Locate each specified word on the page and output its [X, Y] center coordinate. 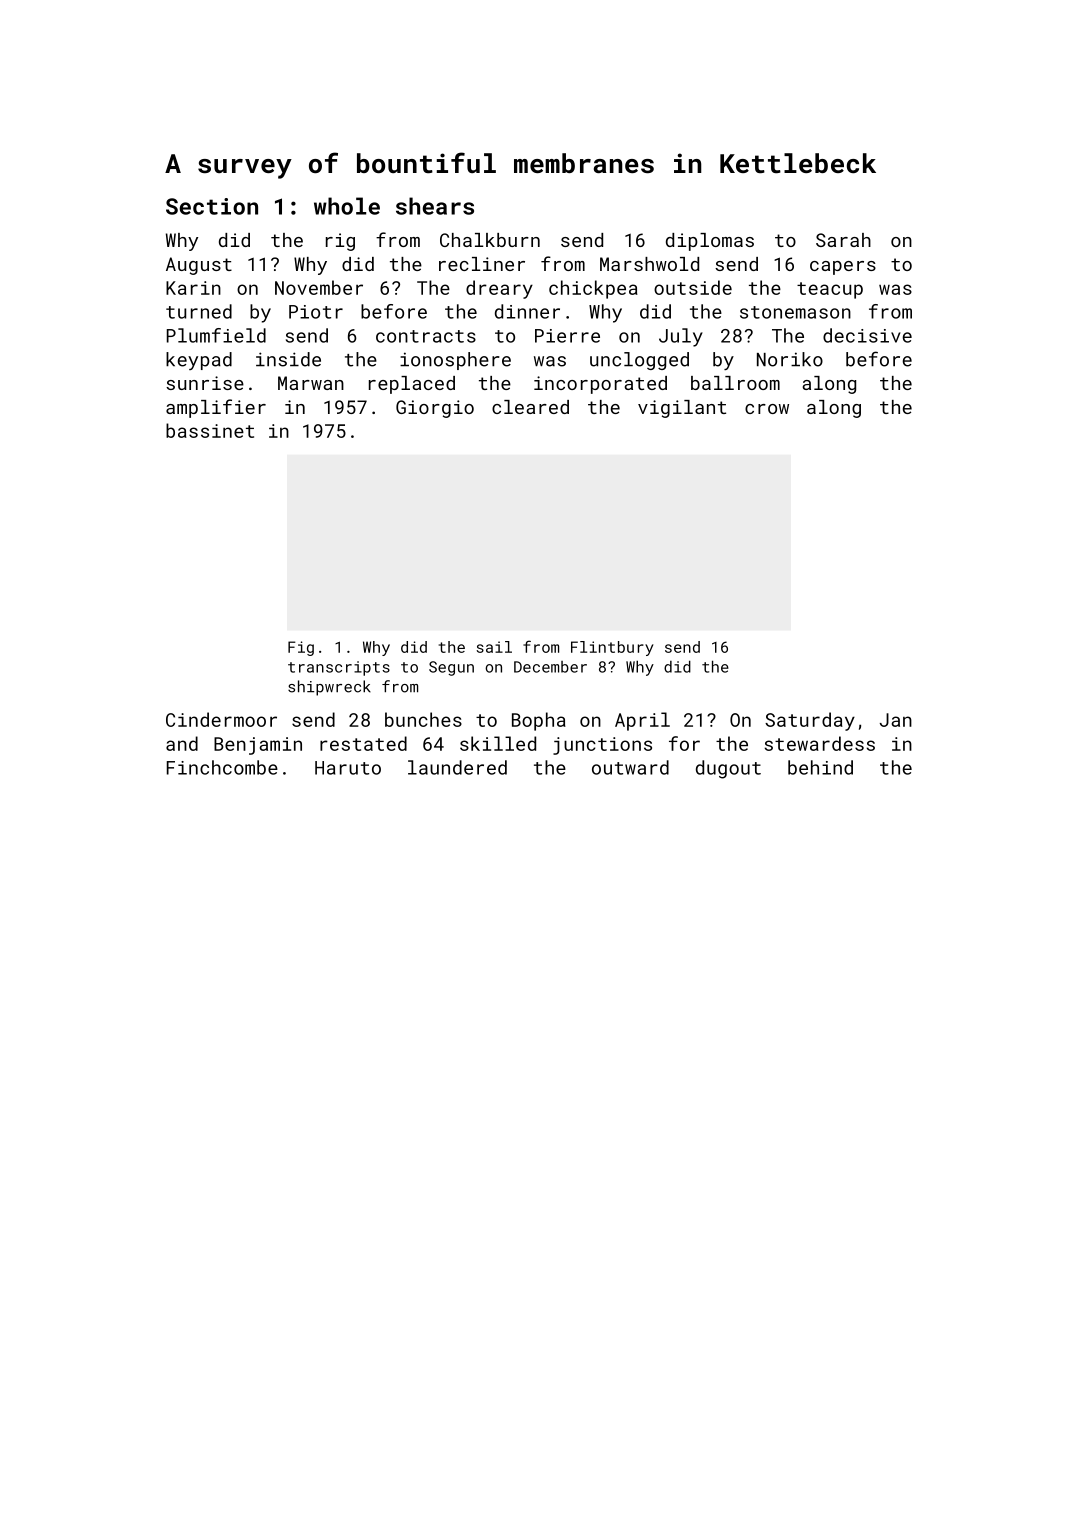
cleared [530, 407]
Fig [301, 648]
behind [820, 767]
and [182, 743]
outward [630, 767]
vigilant [682, 409]
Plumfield [216, 335]
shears [435, 206]
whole [347, 206]
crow [767, 409]
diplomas [710, 242]
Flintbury [612, 648]
